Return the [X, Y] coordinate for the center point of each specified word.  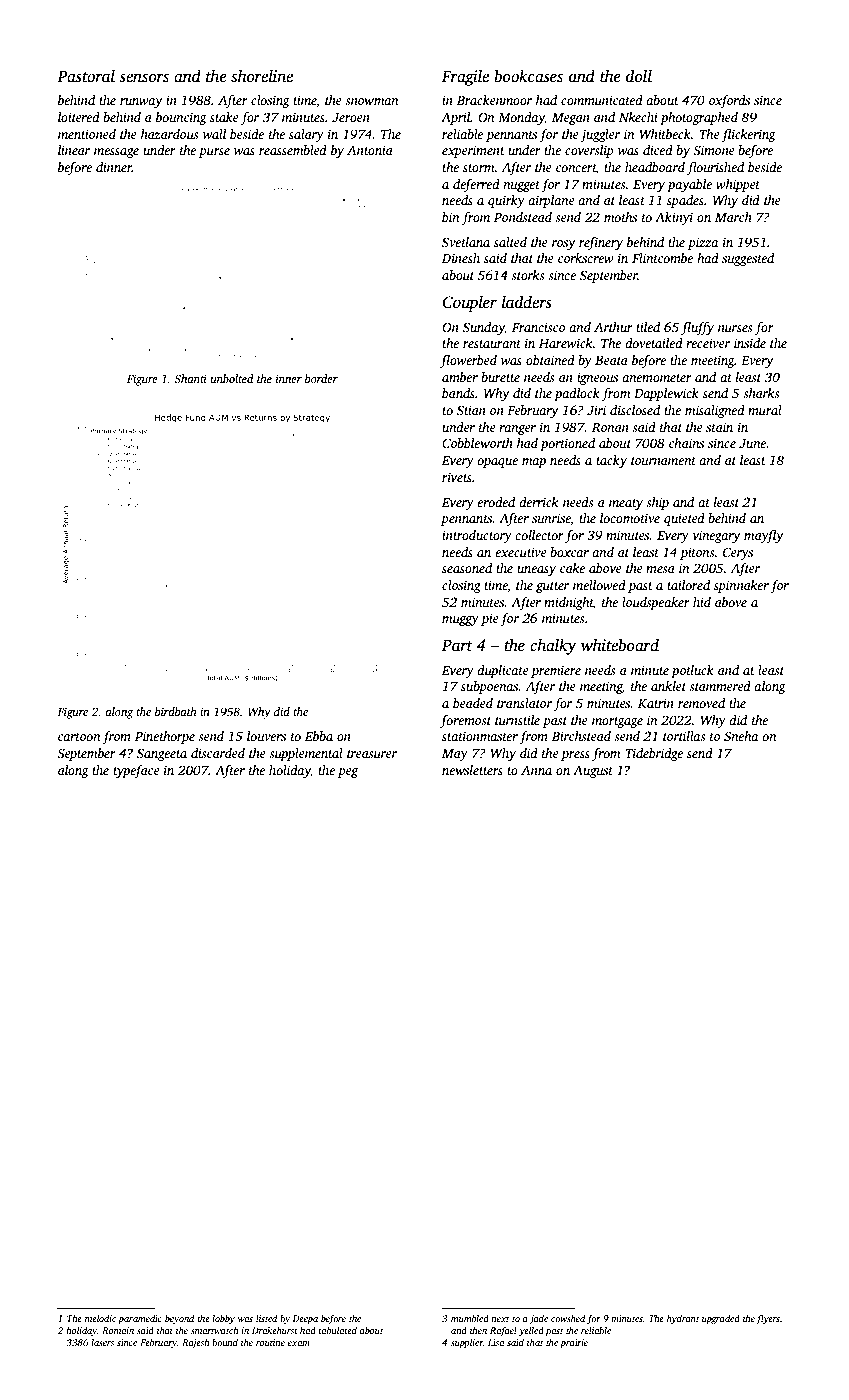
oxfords [729, 101]
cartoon [79, 737]
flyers [768, 1319]
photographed [699, 118]
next [500, 1319]
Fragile [465, 77]
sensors [144, 78]
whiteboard [620, 645]
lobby [223, 1319]
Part [457, 645]
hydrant [683, 1319]
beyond [179, 1319]
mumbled [470, 1318]
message [116, 153]
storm [479, 168]
